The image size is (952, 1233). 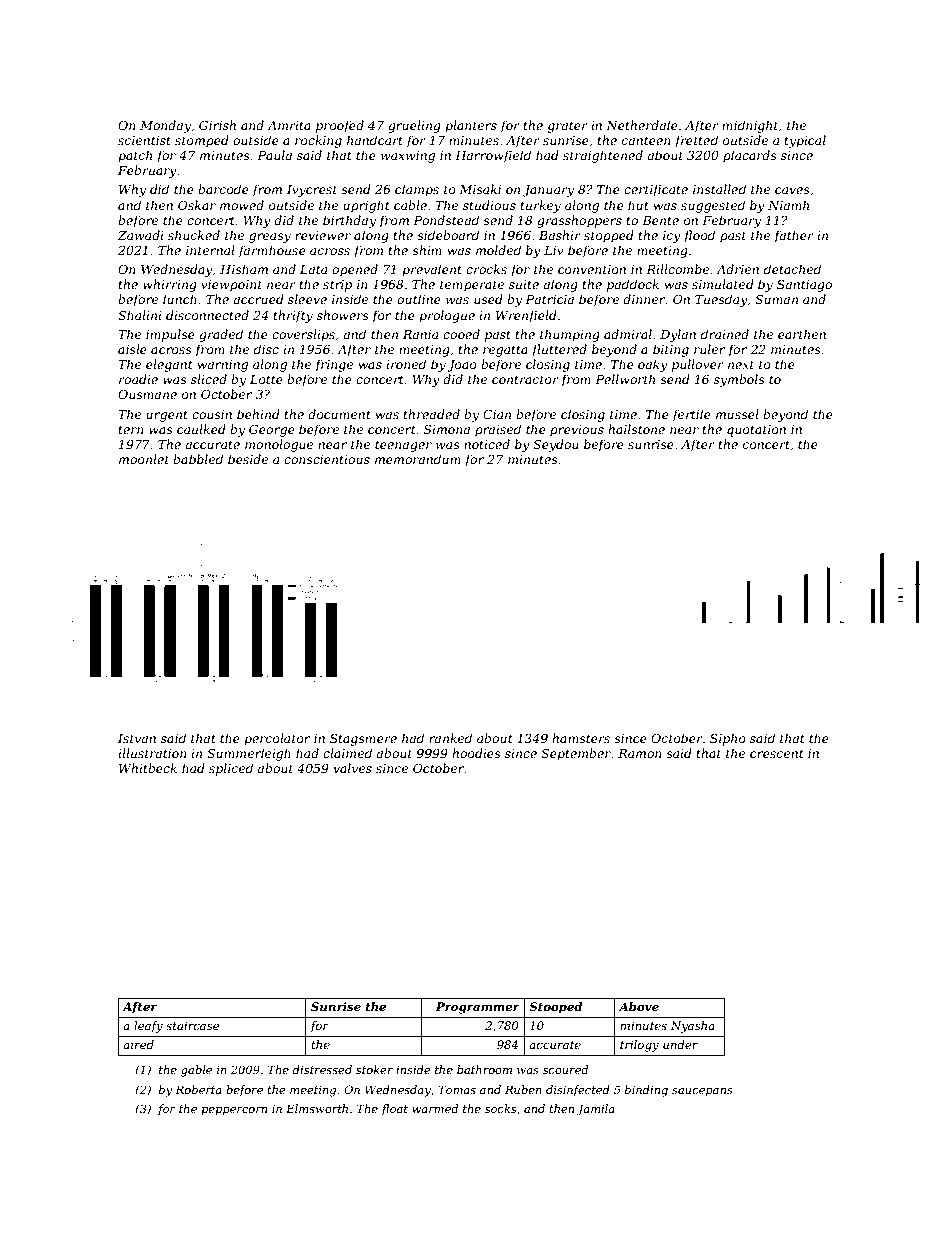 I want to click on midnight, so click(x=750, y=126).
